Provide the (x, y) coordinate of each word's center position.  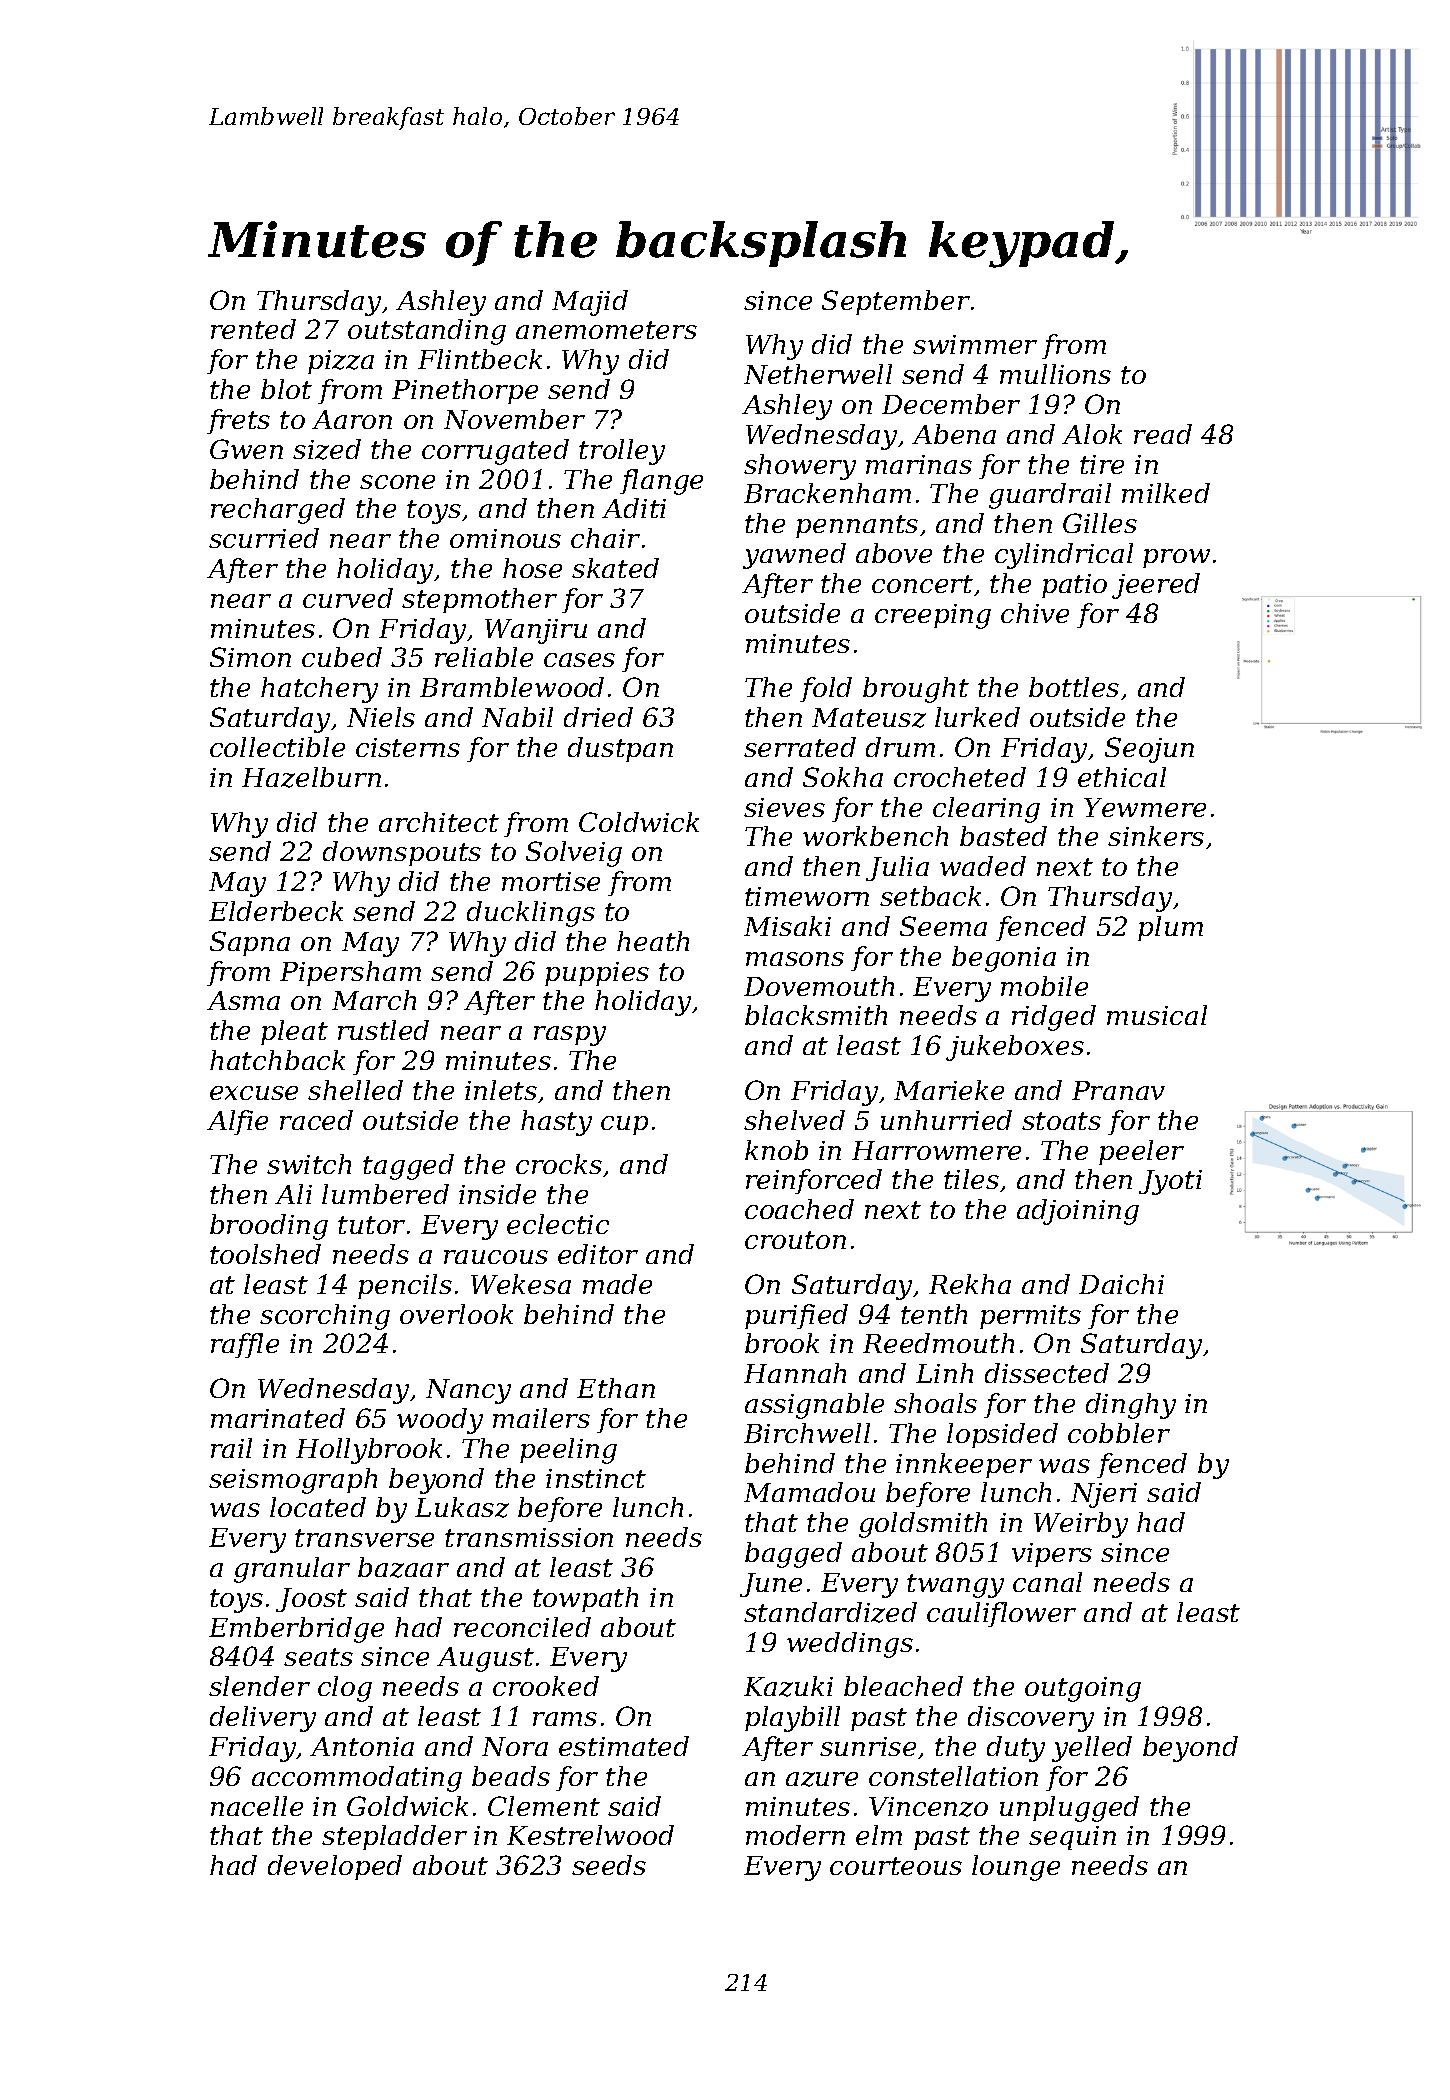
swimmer (975, 344)
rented (253, 329)
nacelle (257, 1806)
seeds (609, 1865)
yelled (1092, 1749)
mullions (1055, 374)
